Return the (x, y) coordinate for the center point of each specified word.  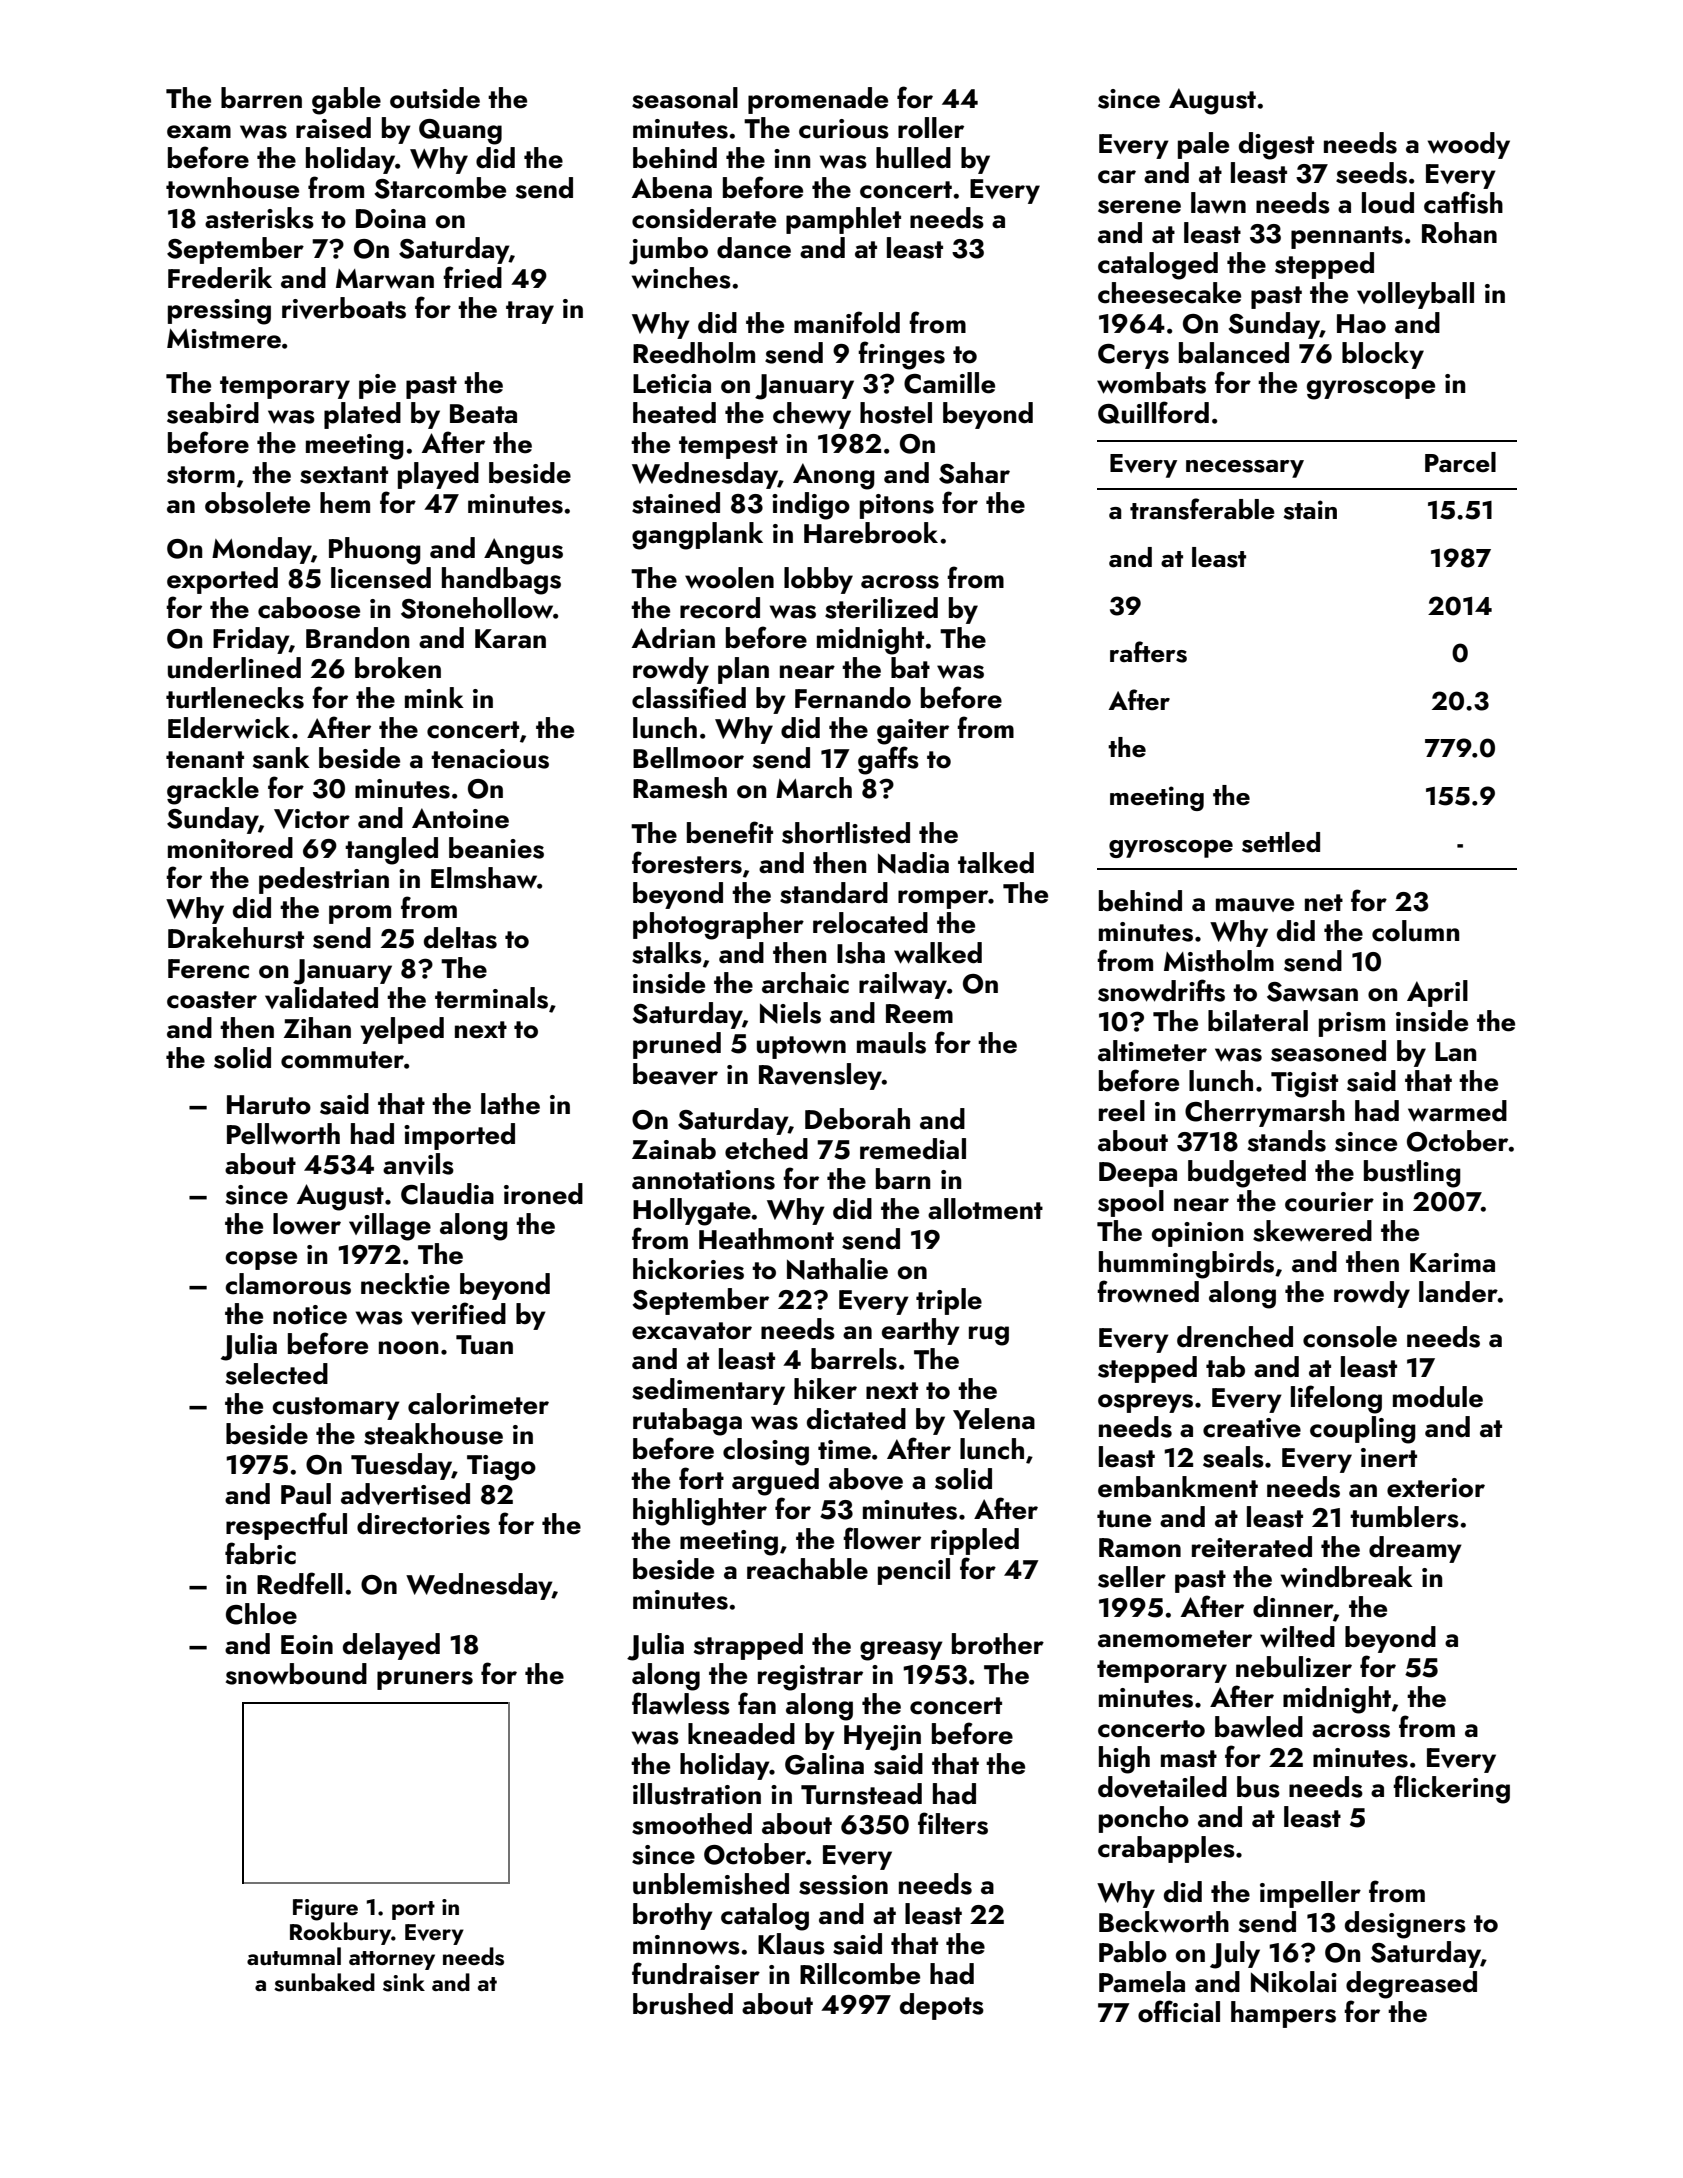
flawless (681, 1703)
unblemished (711, 1884)
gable (346, 101)
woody (1469, 145)
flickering (1451, 1789)
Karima (1452, 1263)
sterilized (881, 608)
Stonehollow (477, 608)
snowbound (296, 1674)
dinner (1293, 1607)
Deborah (857, 1119)
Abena (672, 188)
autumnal (294, 1956)
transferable (1202, 509)
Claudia (447, 1194)
